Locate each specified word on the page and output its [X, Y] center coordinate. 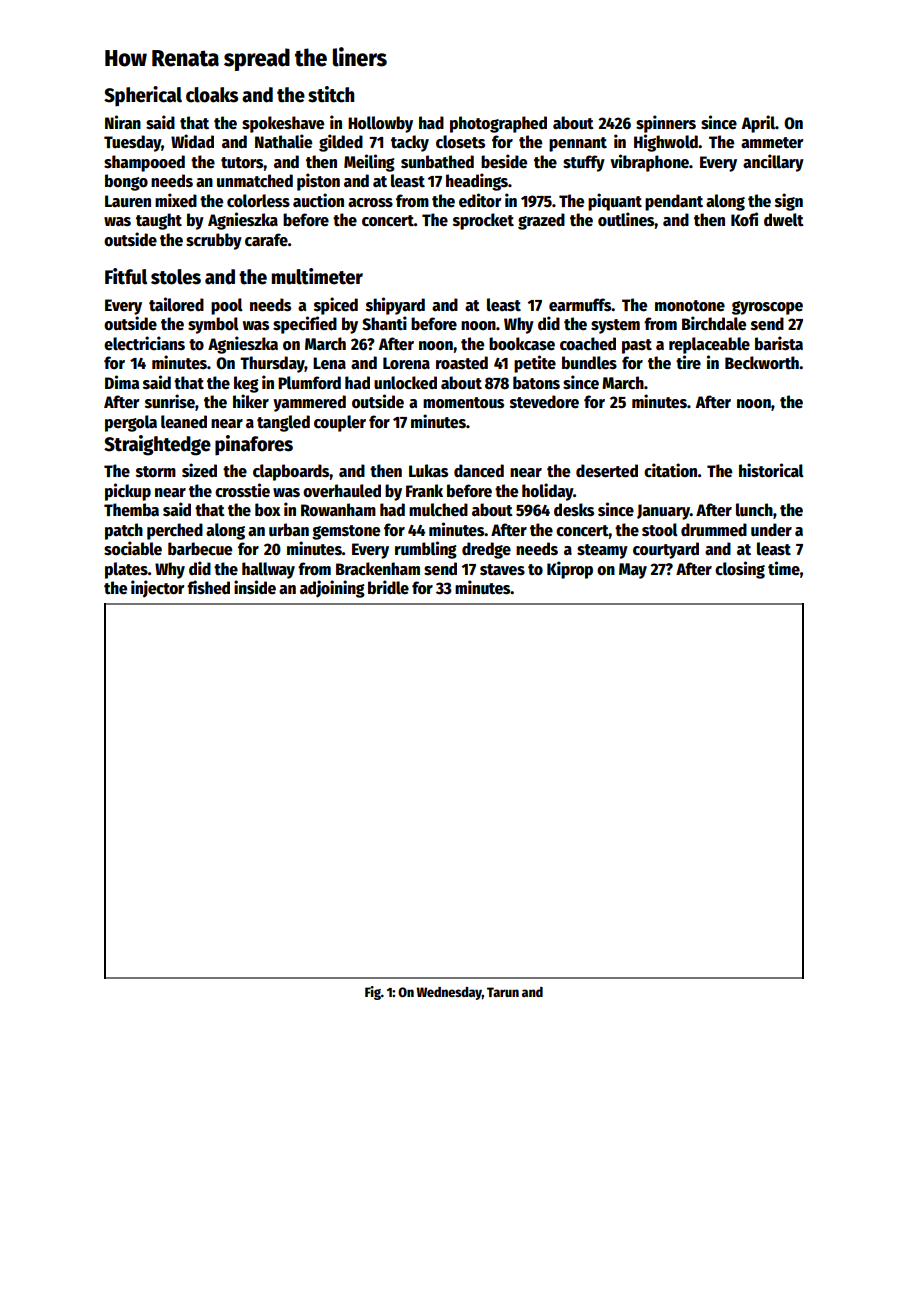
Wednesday [449, 993]
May [633, 571]
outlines [626, 219]
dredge [486, 550]
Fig [373, 993]
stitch [331, 94]
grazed [541, 221]
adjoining [332, 589]
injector [158, 589]
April [758, 124]
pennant [578, 144]
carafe [266, 240]
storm [156, 472]
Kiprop [570, 570]
